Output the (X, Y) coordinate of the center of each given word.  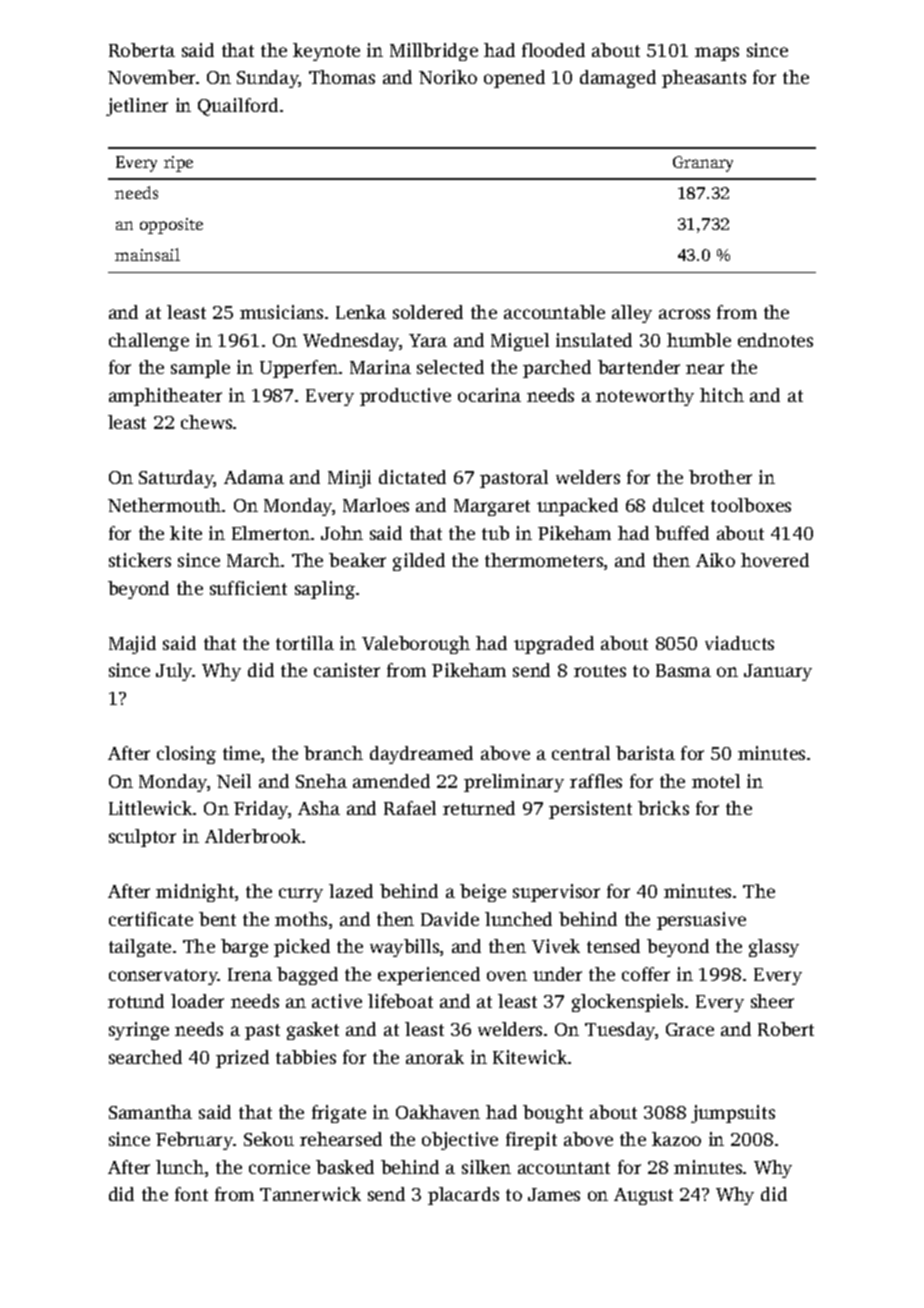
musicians (281, 312)
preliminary (514, 783)
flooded (553, 50)
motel (716, 781)
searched (145, 1057)
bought (553, 1114)
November (151, 77)
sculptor (142, 838)
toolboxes (751, 505)
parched (557, 369)
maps (717, 54)
